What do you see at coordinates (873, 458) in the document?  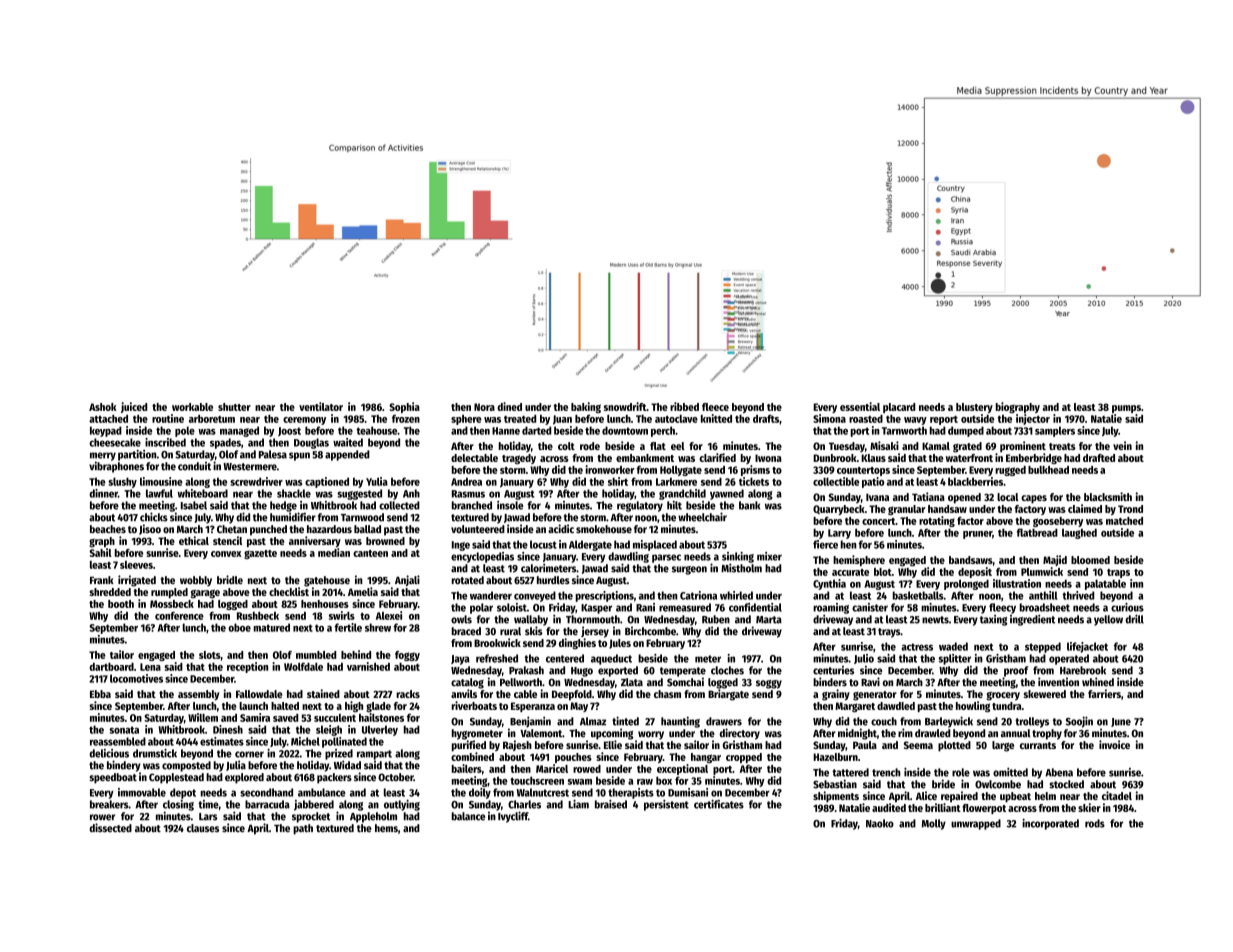 I see `Klaus` at bounding box center [873, 458].
